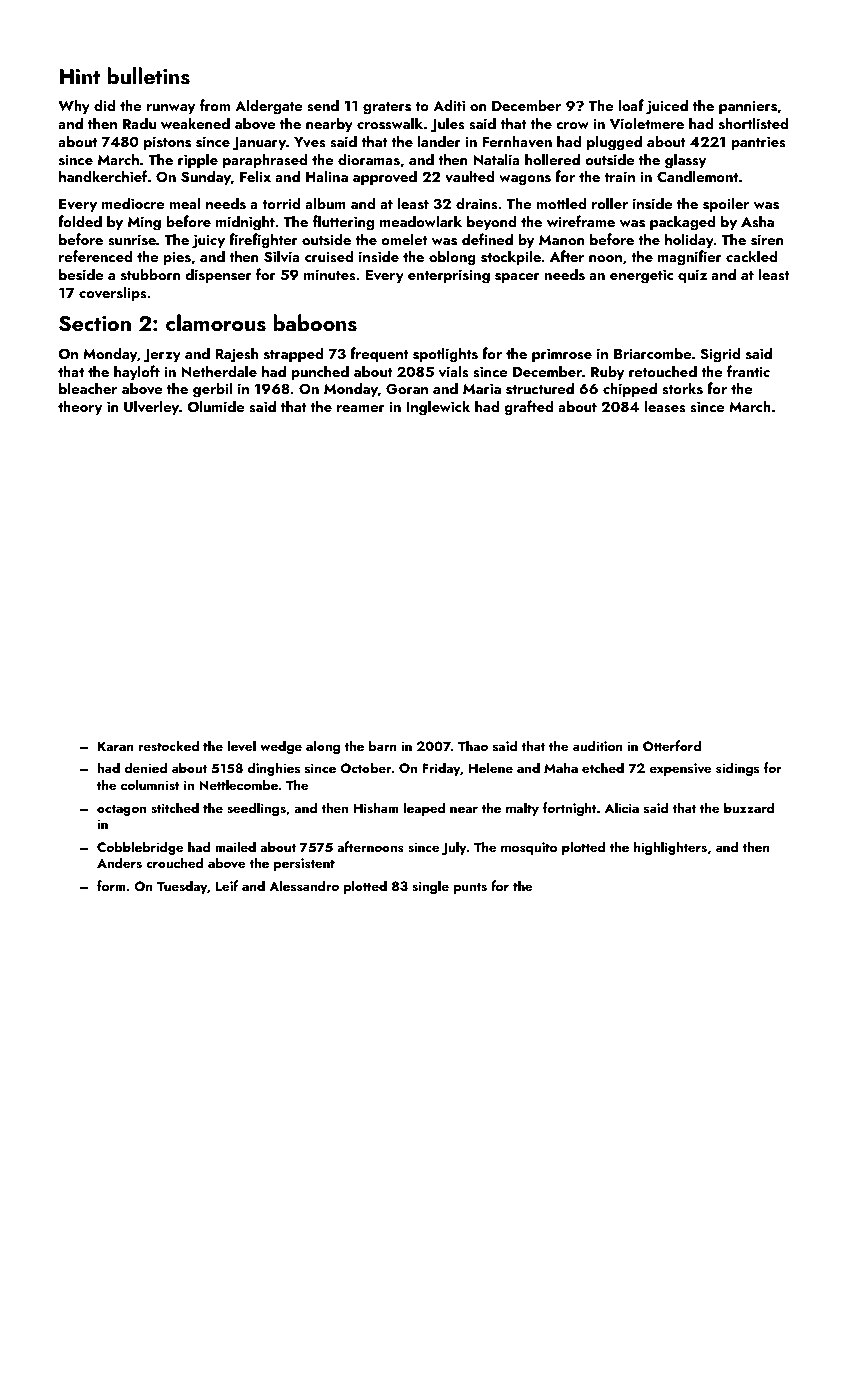  Describe the element at coordinates (452, 258) in the screenshot. I see `oblong` at that location.
